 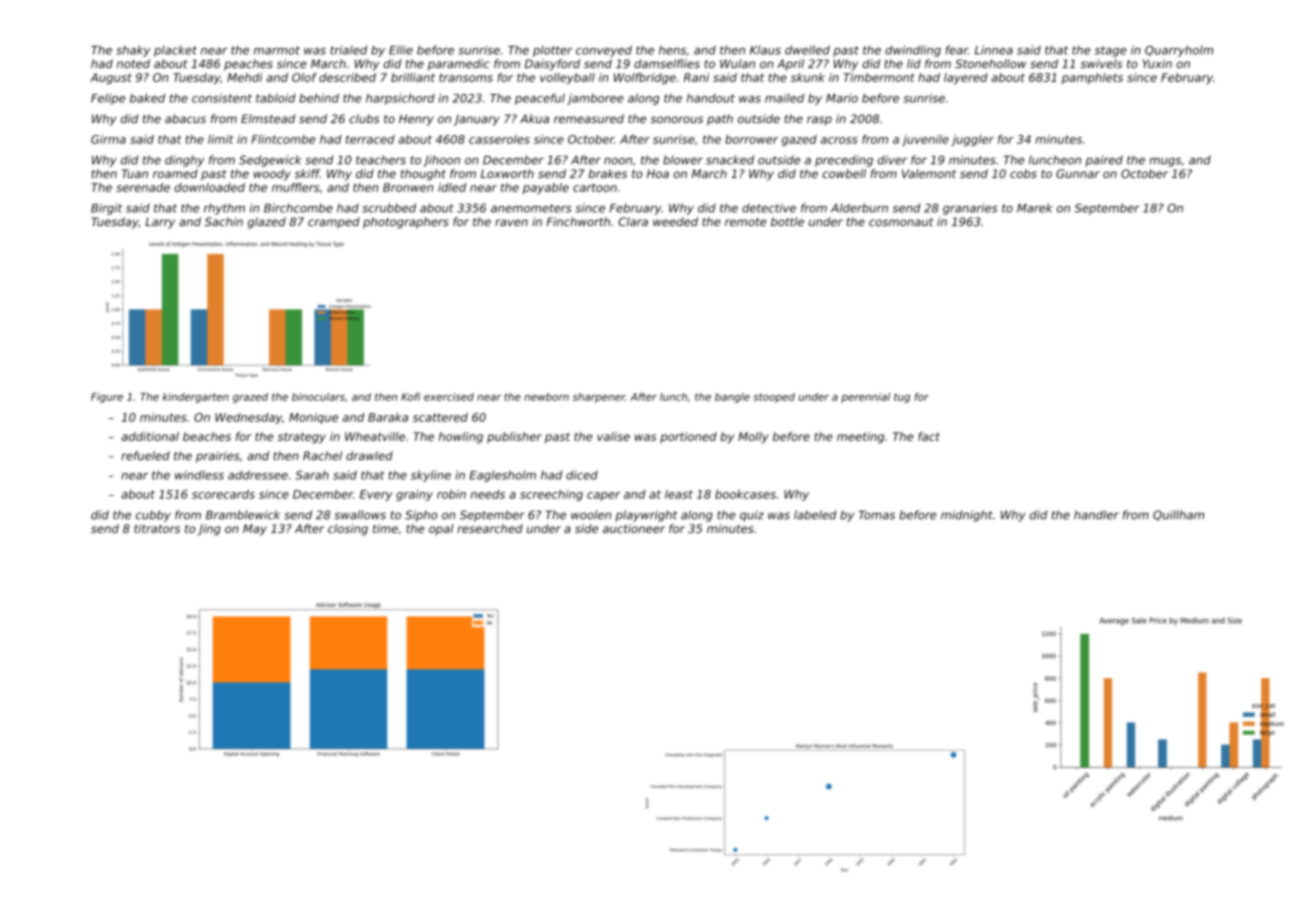 I want to click on shaky, so click(x=133, y=51).
